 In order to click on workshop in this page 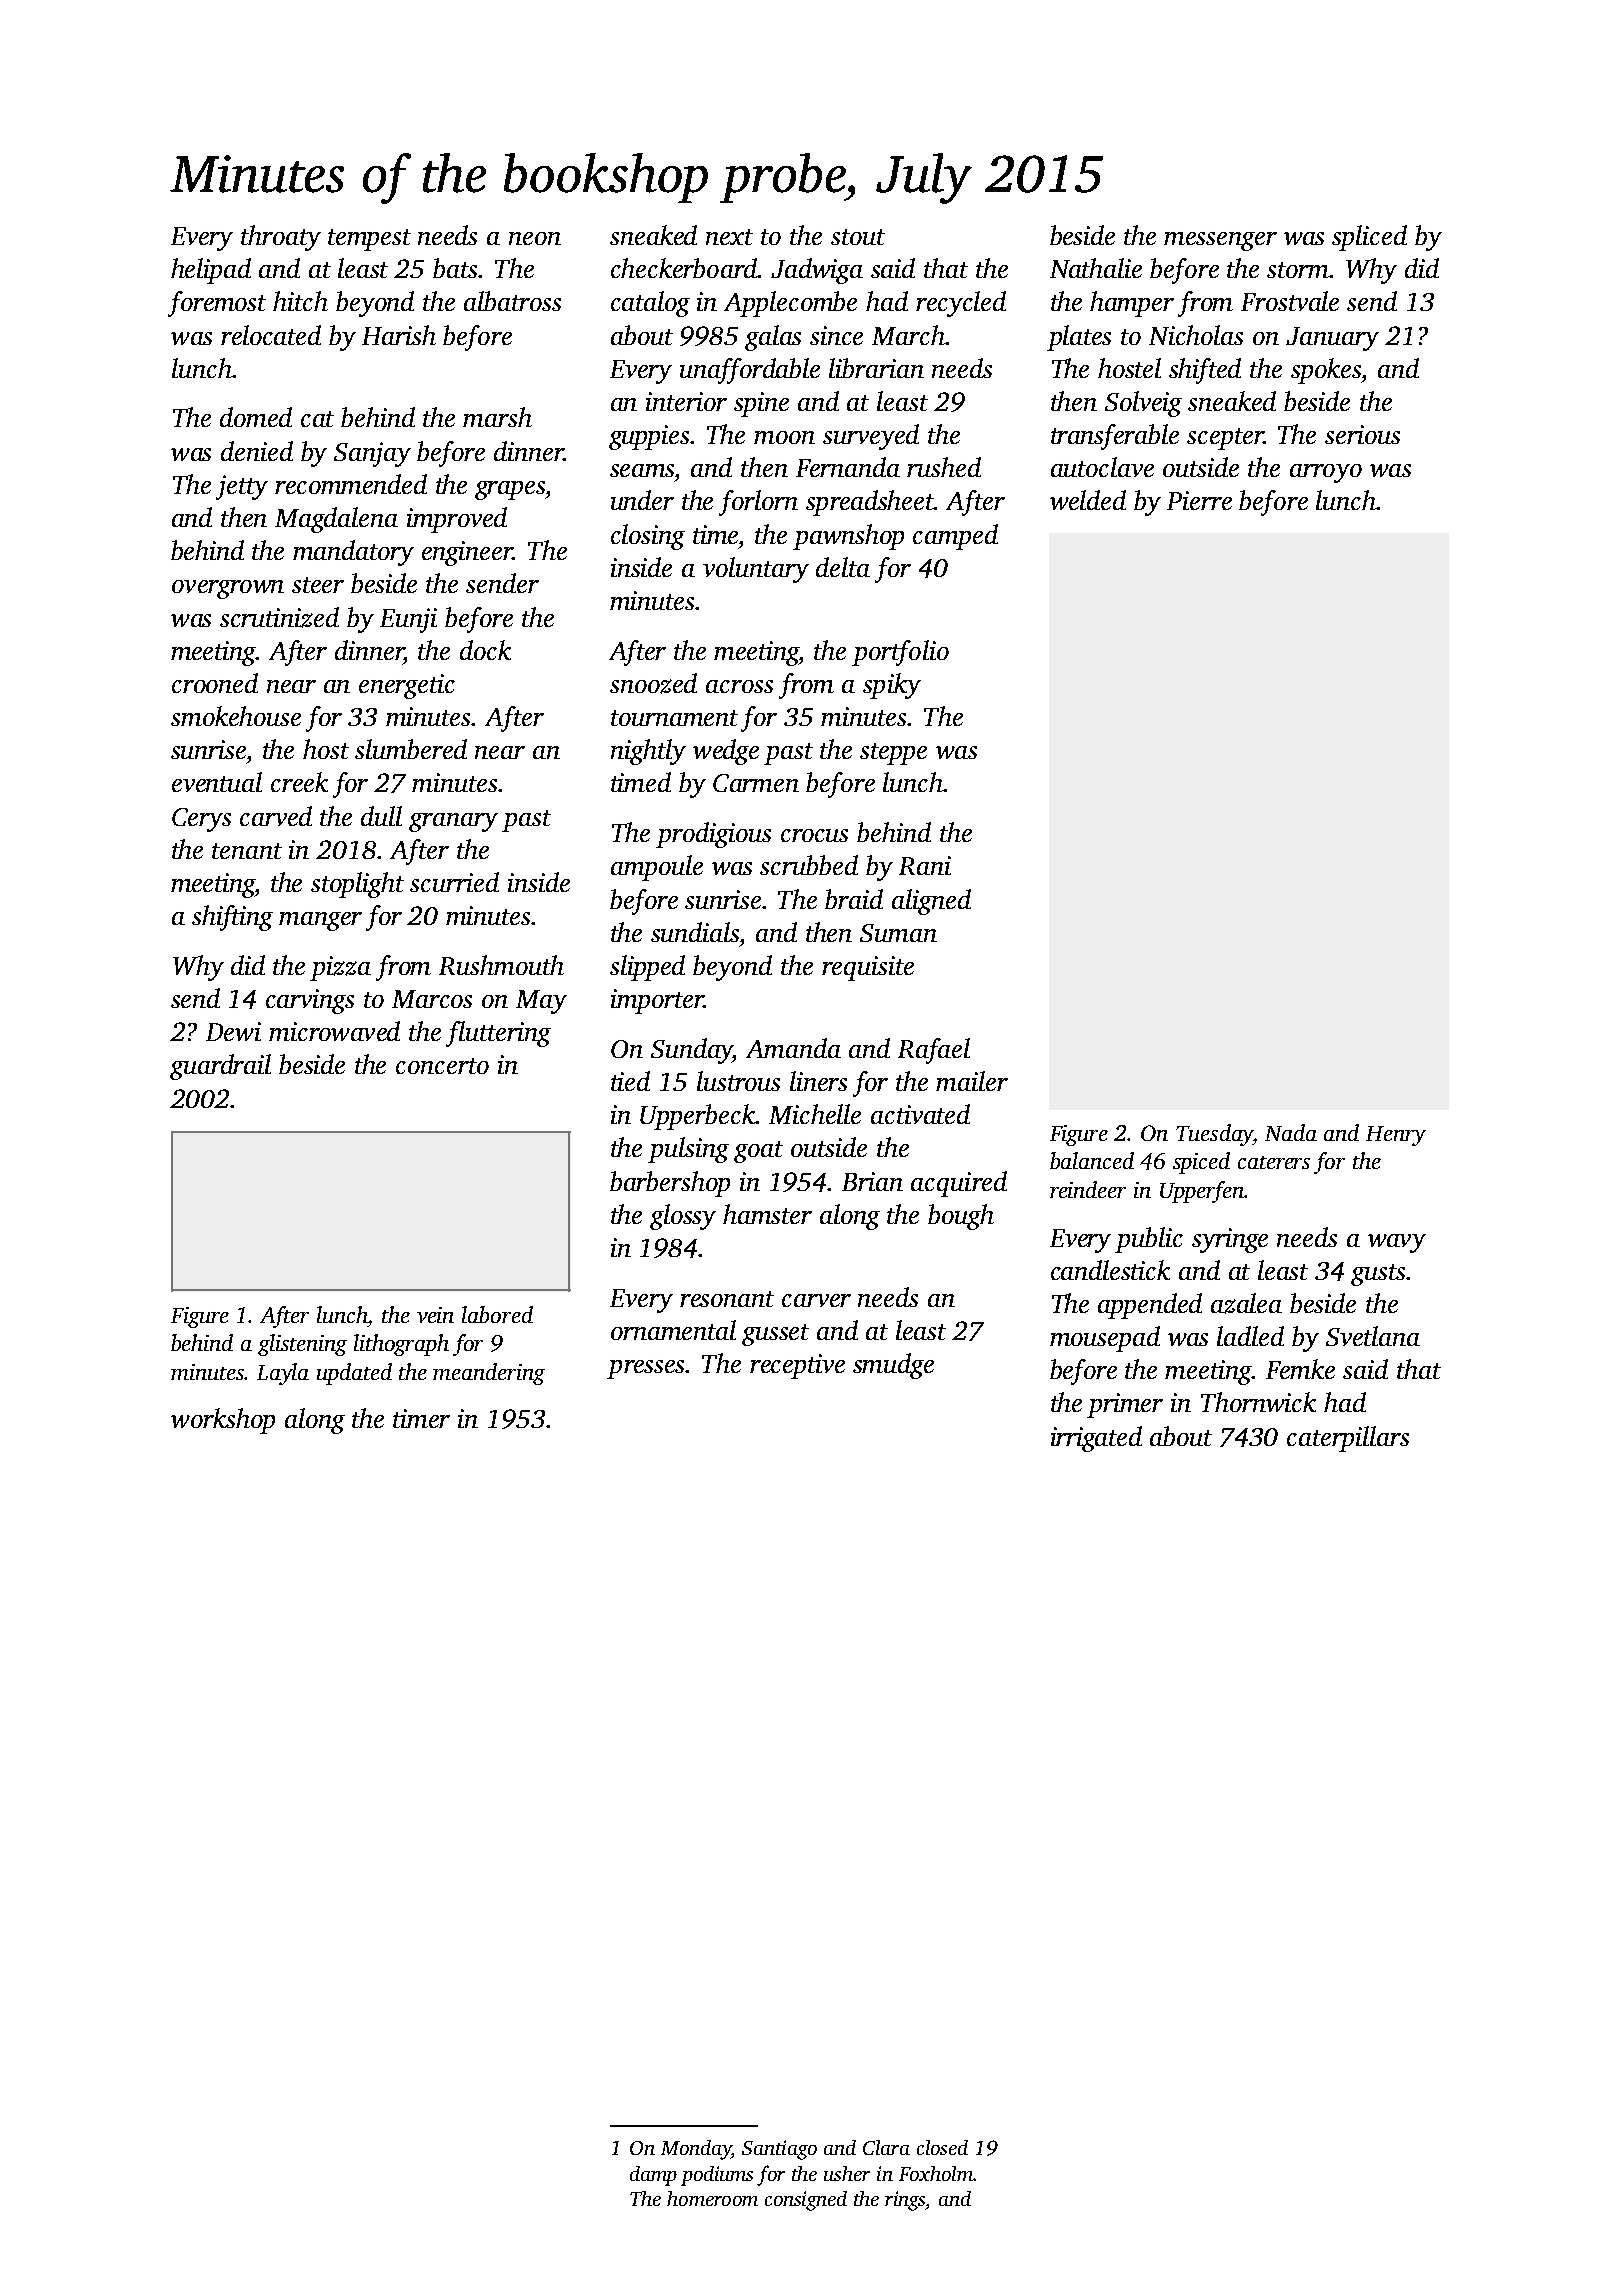, I will do `click(223, 1421)`.
